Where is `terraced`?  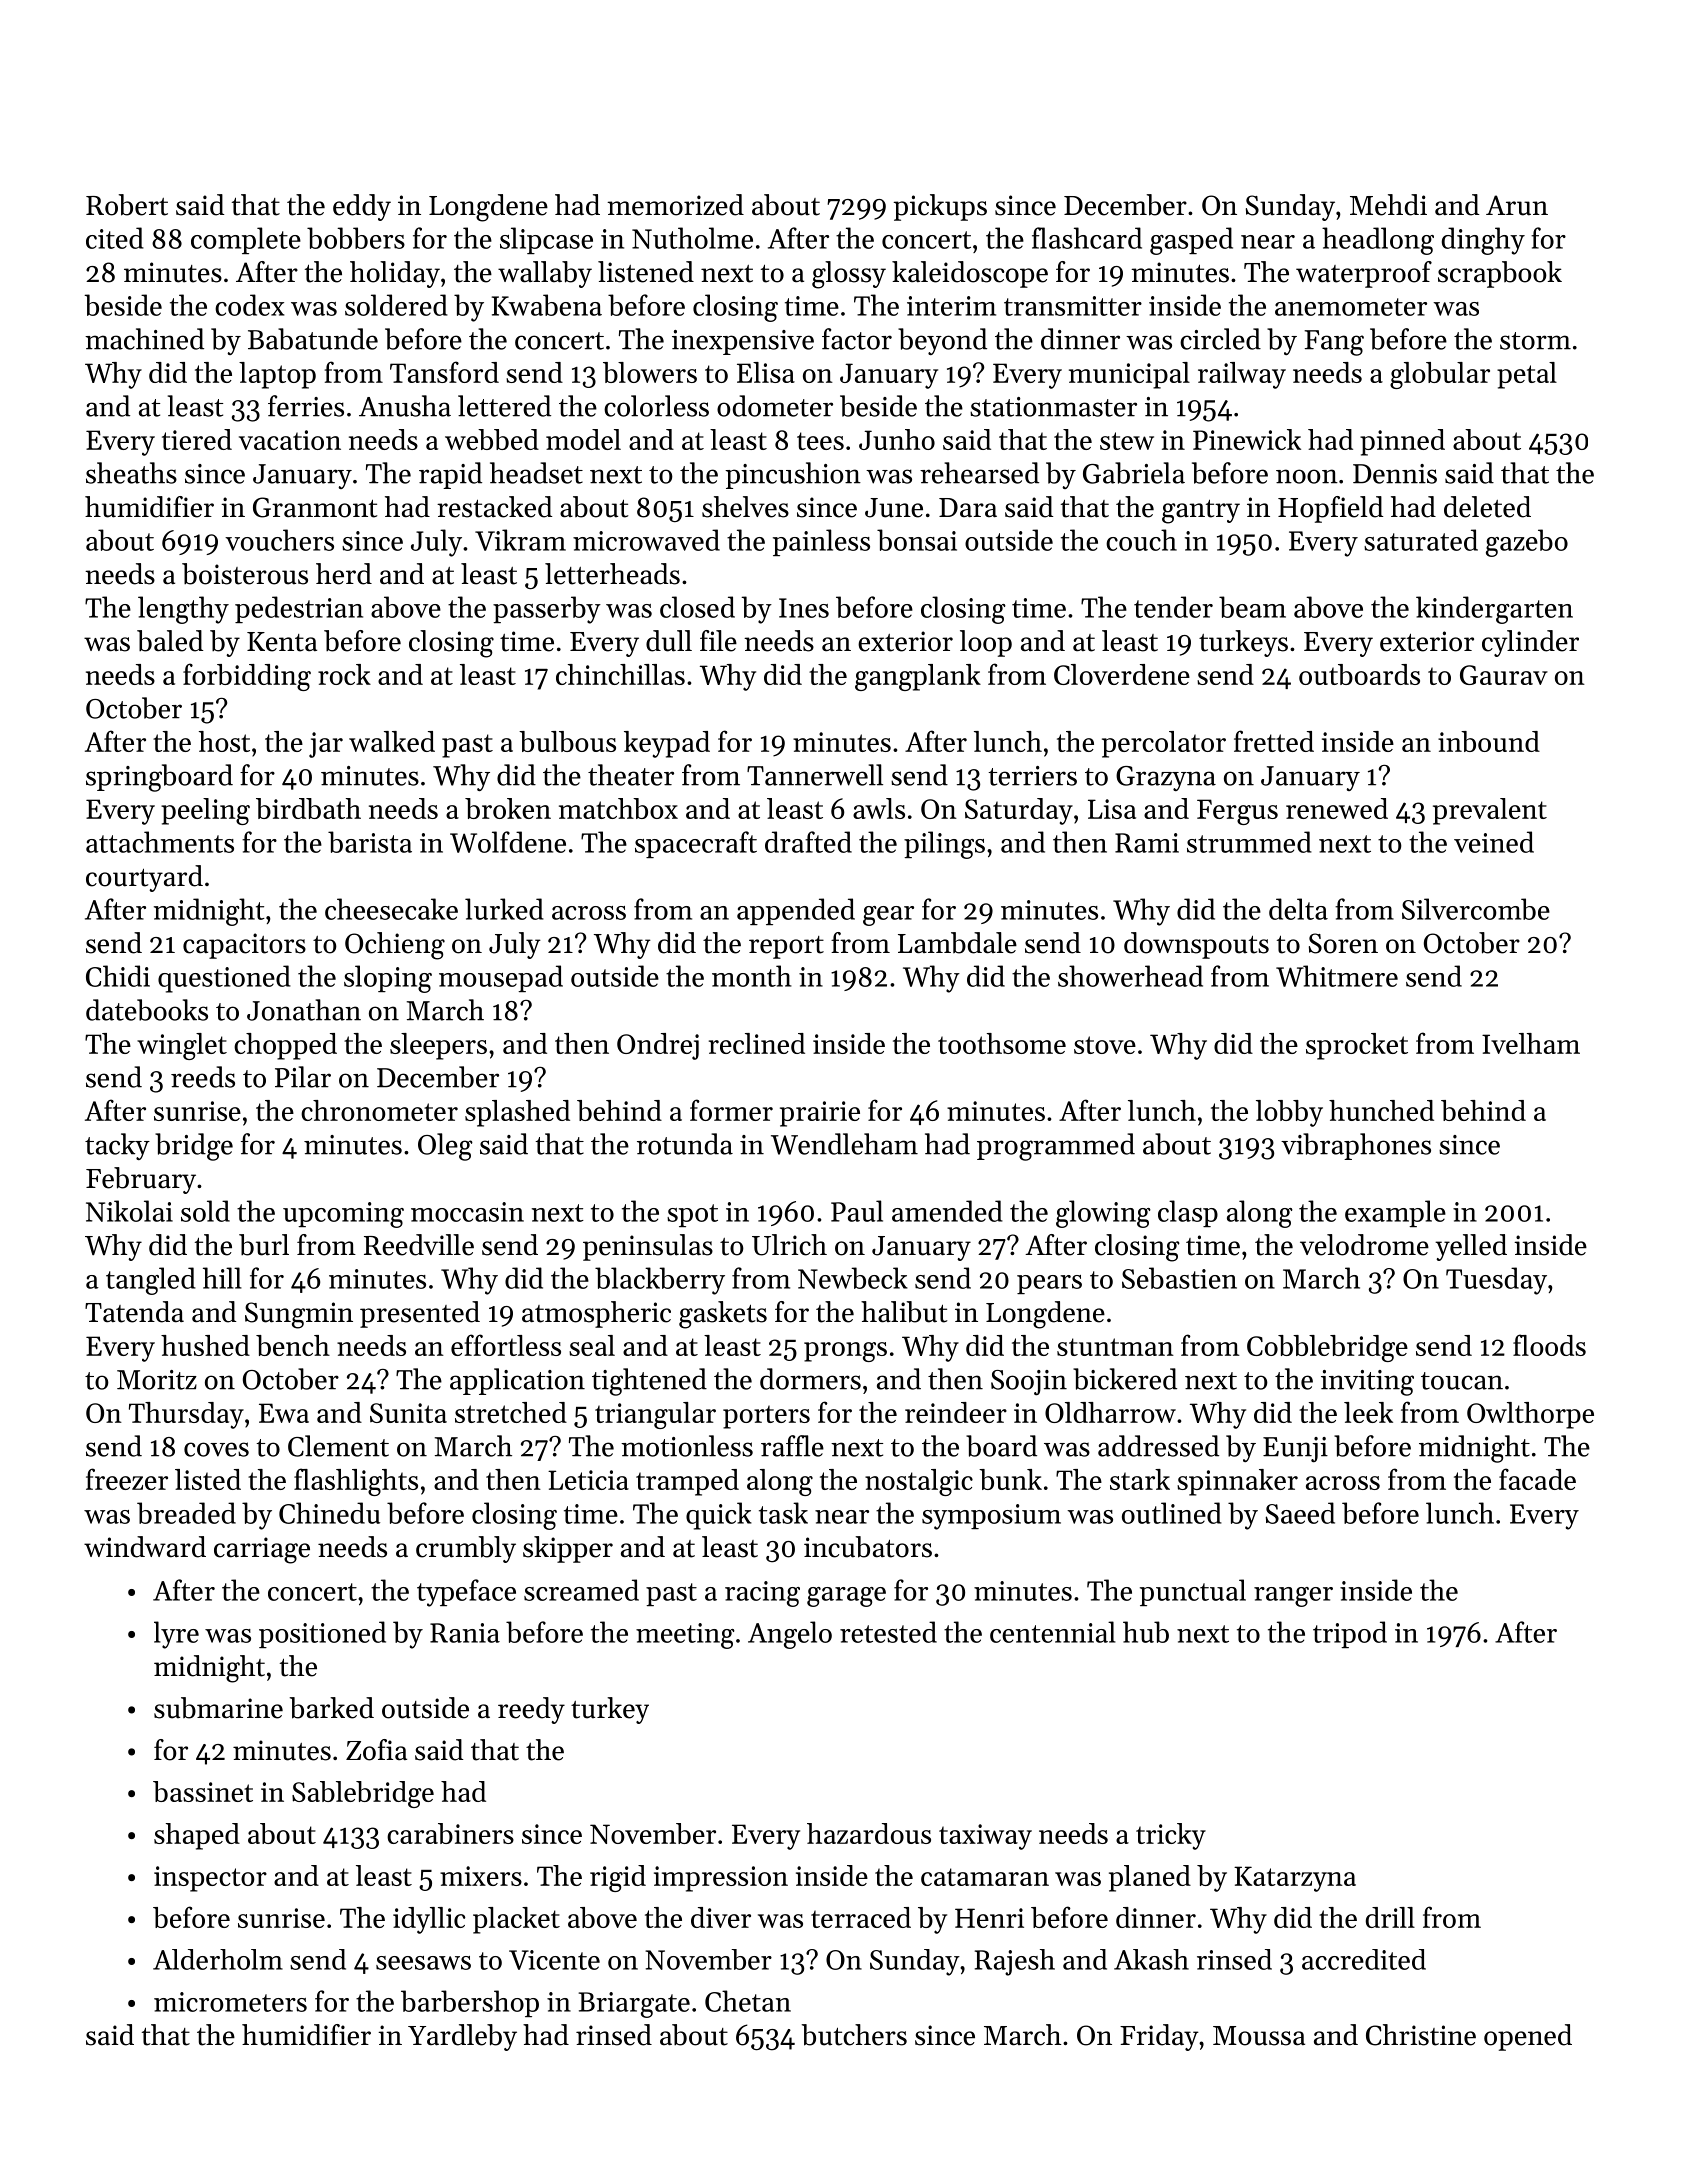 terraced is located at coordinates (861, 1917).
